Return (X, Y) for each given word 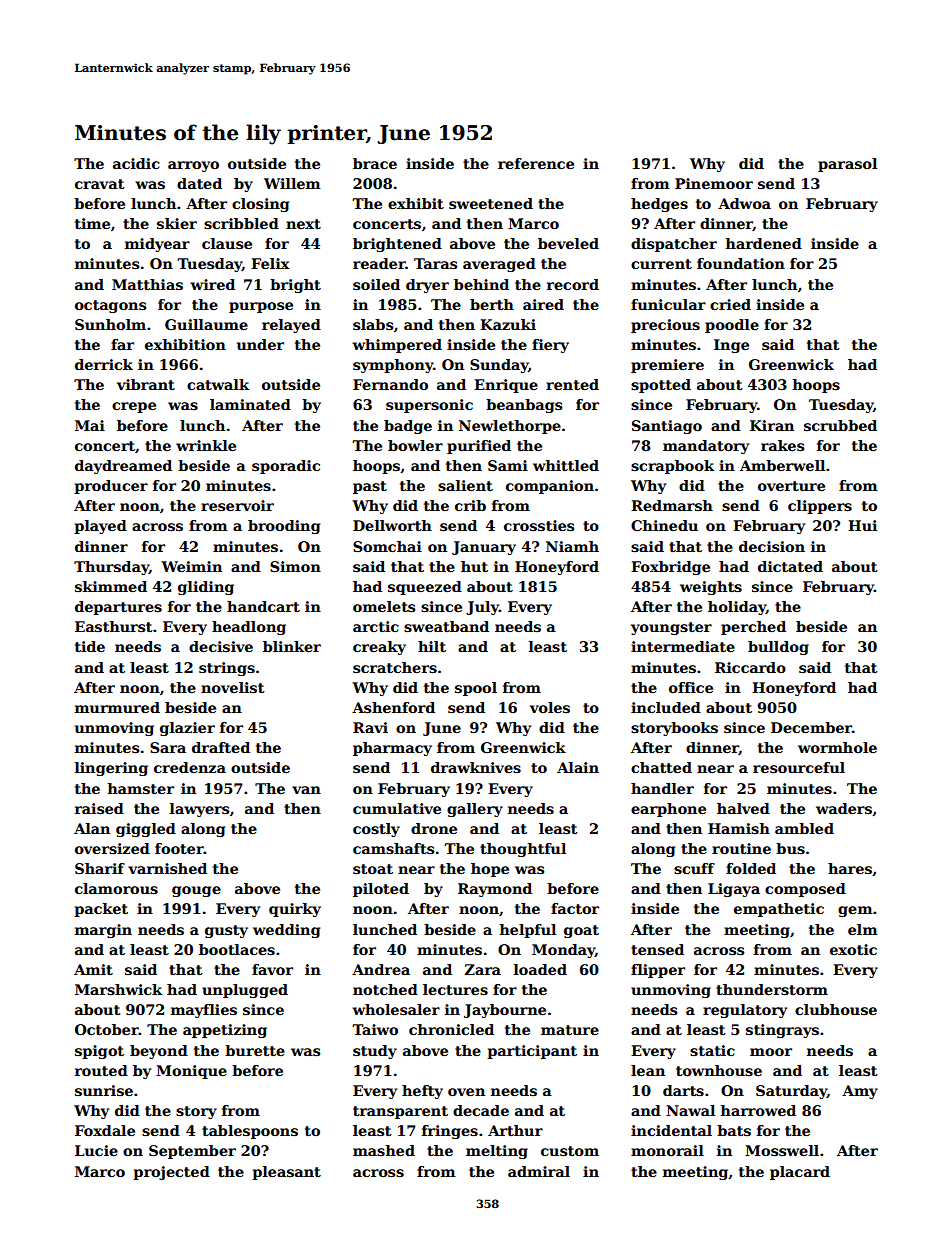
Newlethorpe (510, 427)
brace (375, 163)
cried (730, 304)
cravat (100, 184)
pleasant (286, 1173)
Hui (862, 525)
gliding (206, 588)
